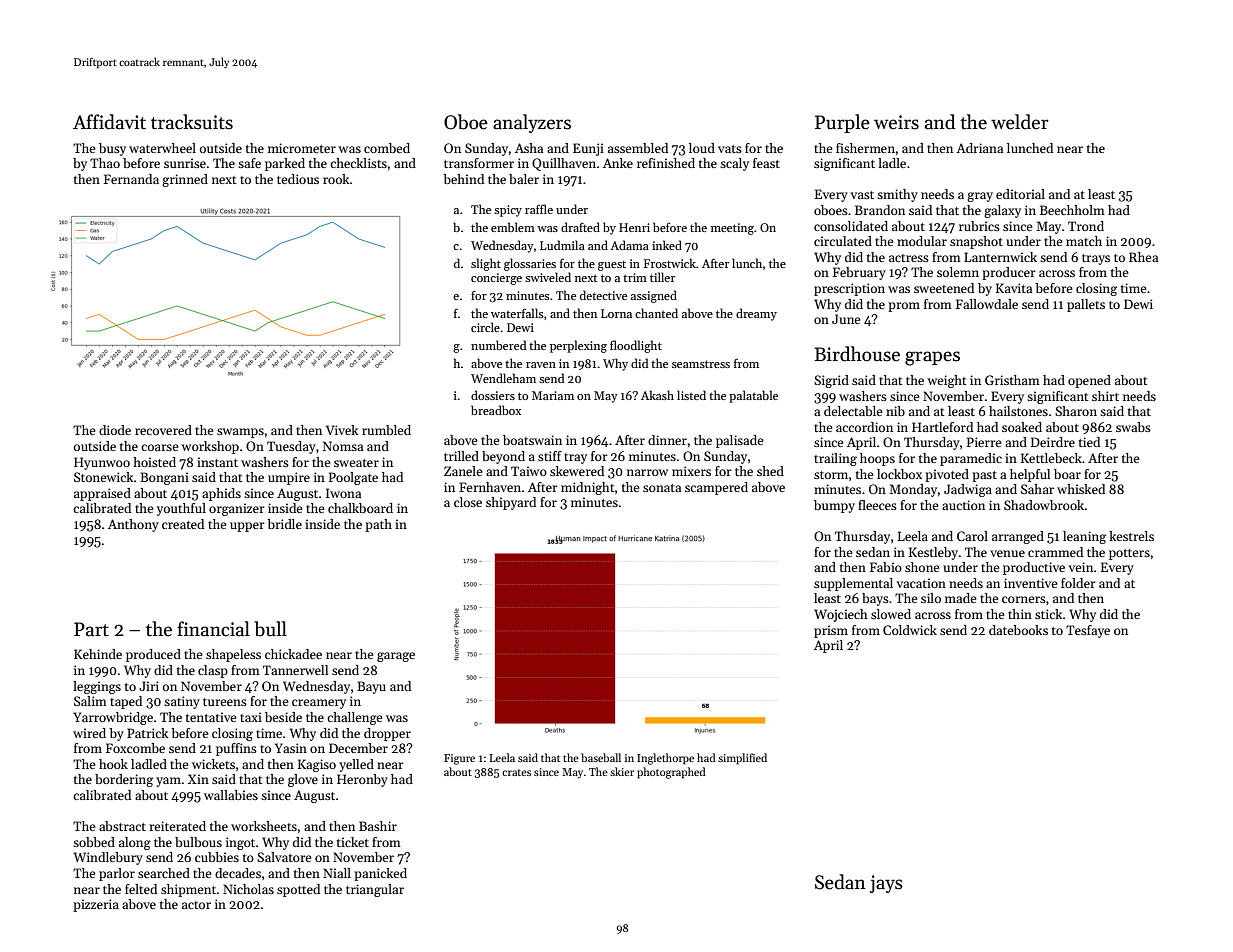 The height and width of the screenshot is (952, 1233). I want to click on circle, so click(485, 327).
